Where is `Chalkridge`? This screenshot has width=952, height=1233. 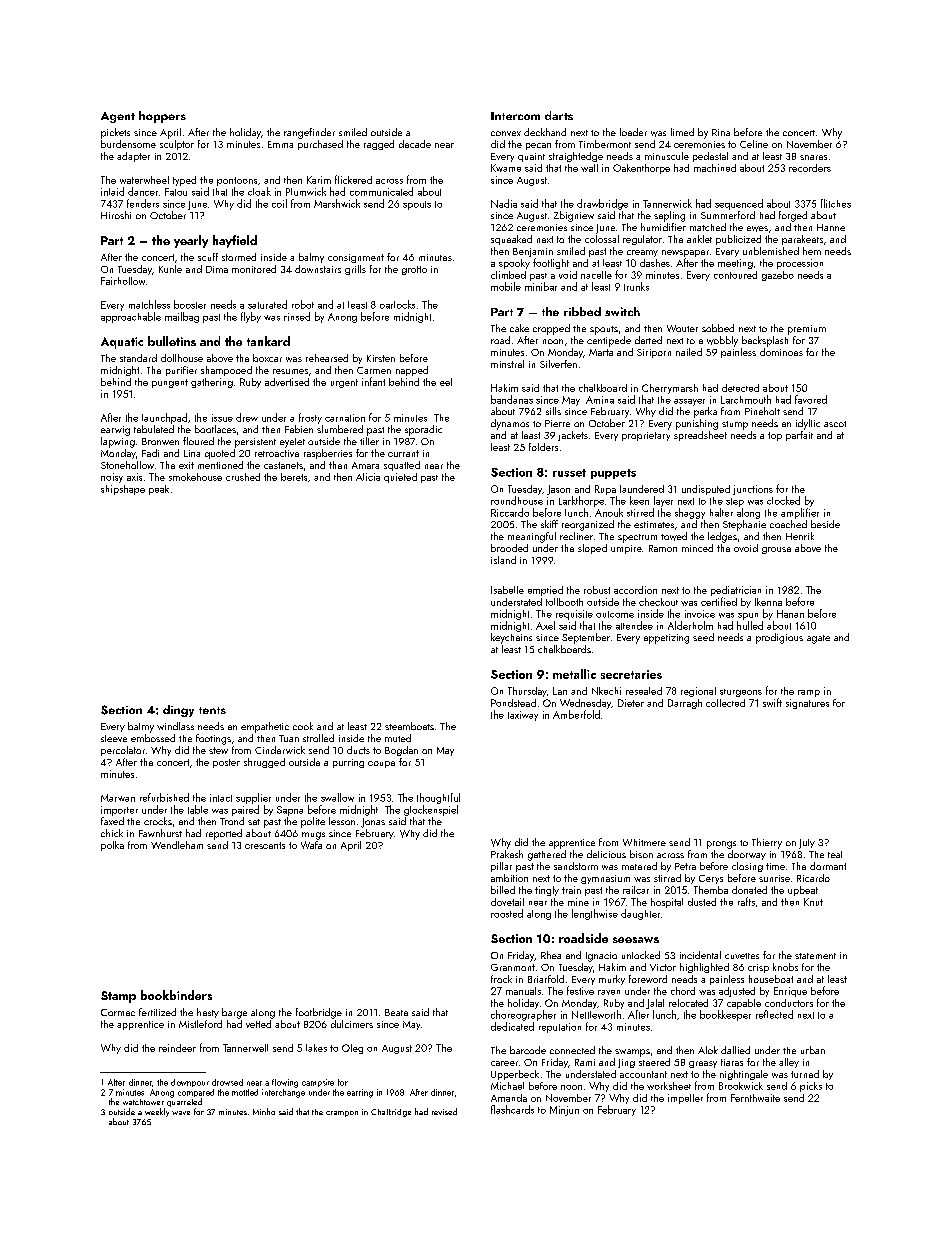 Chalkridge is located at coordinates (391, 1113).
